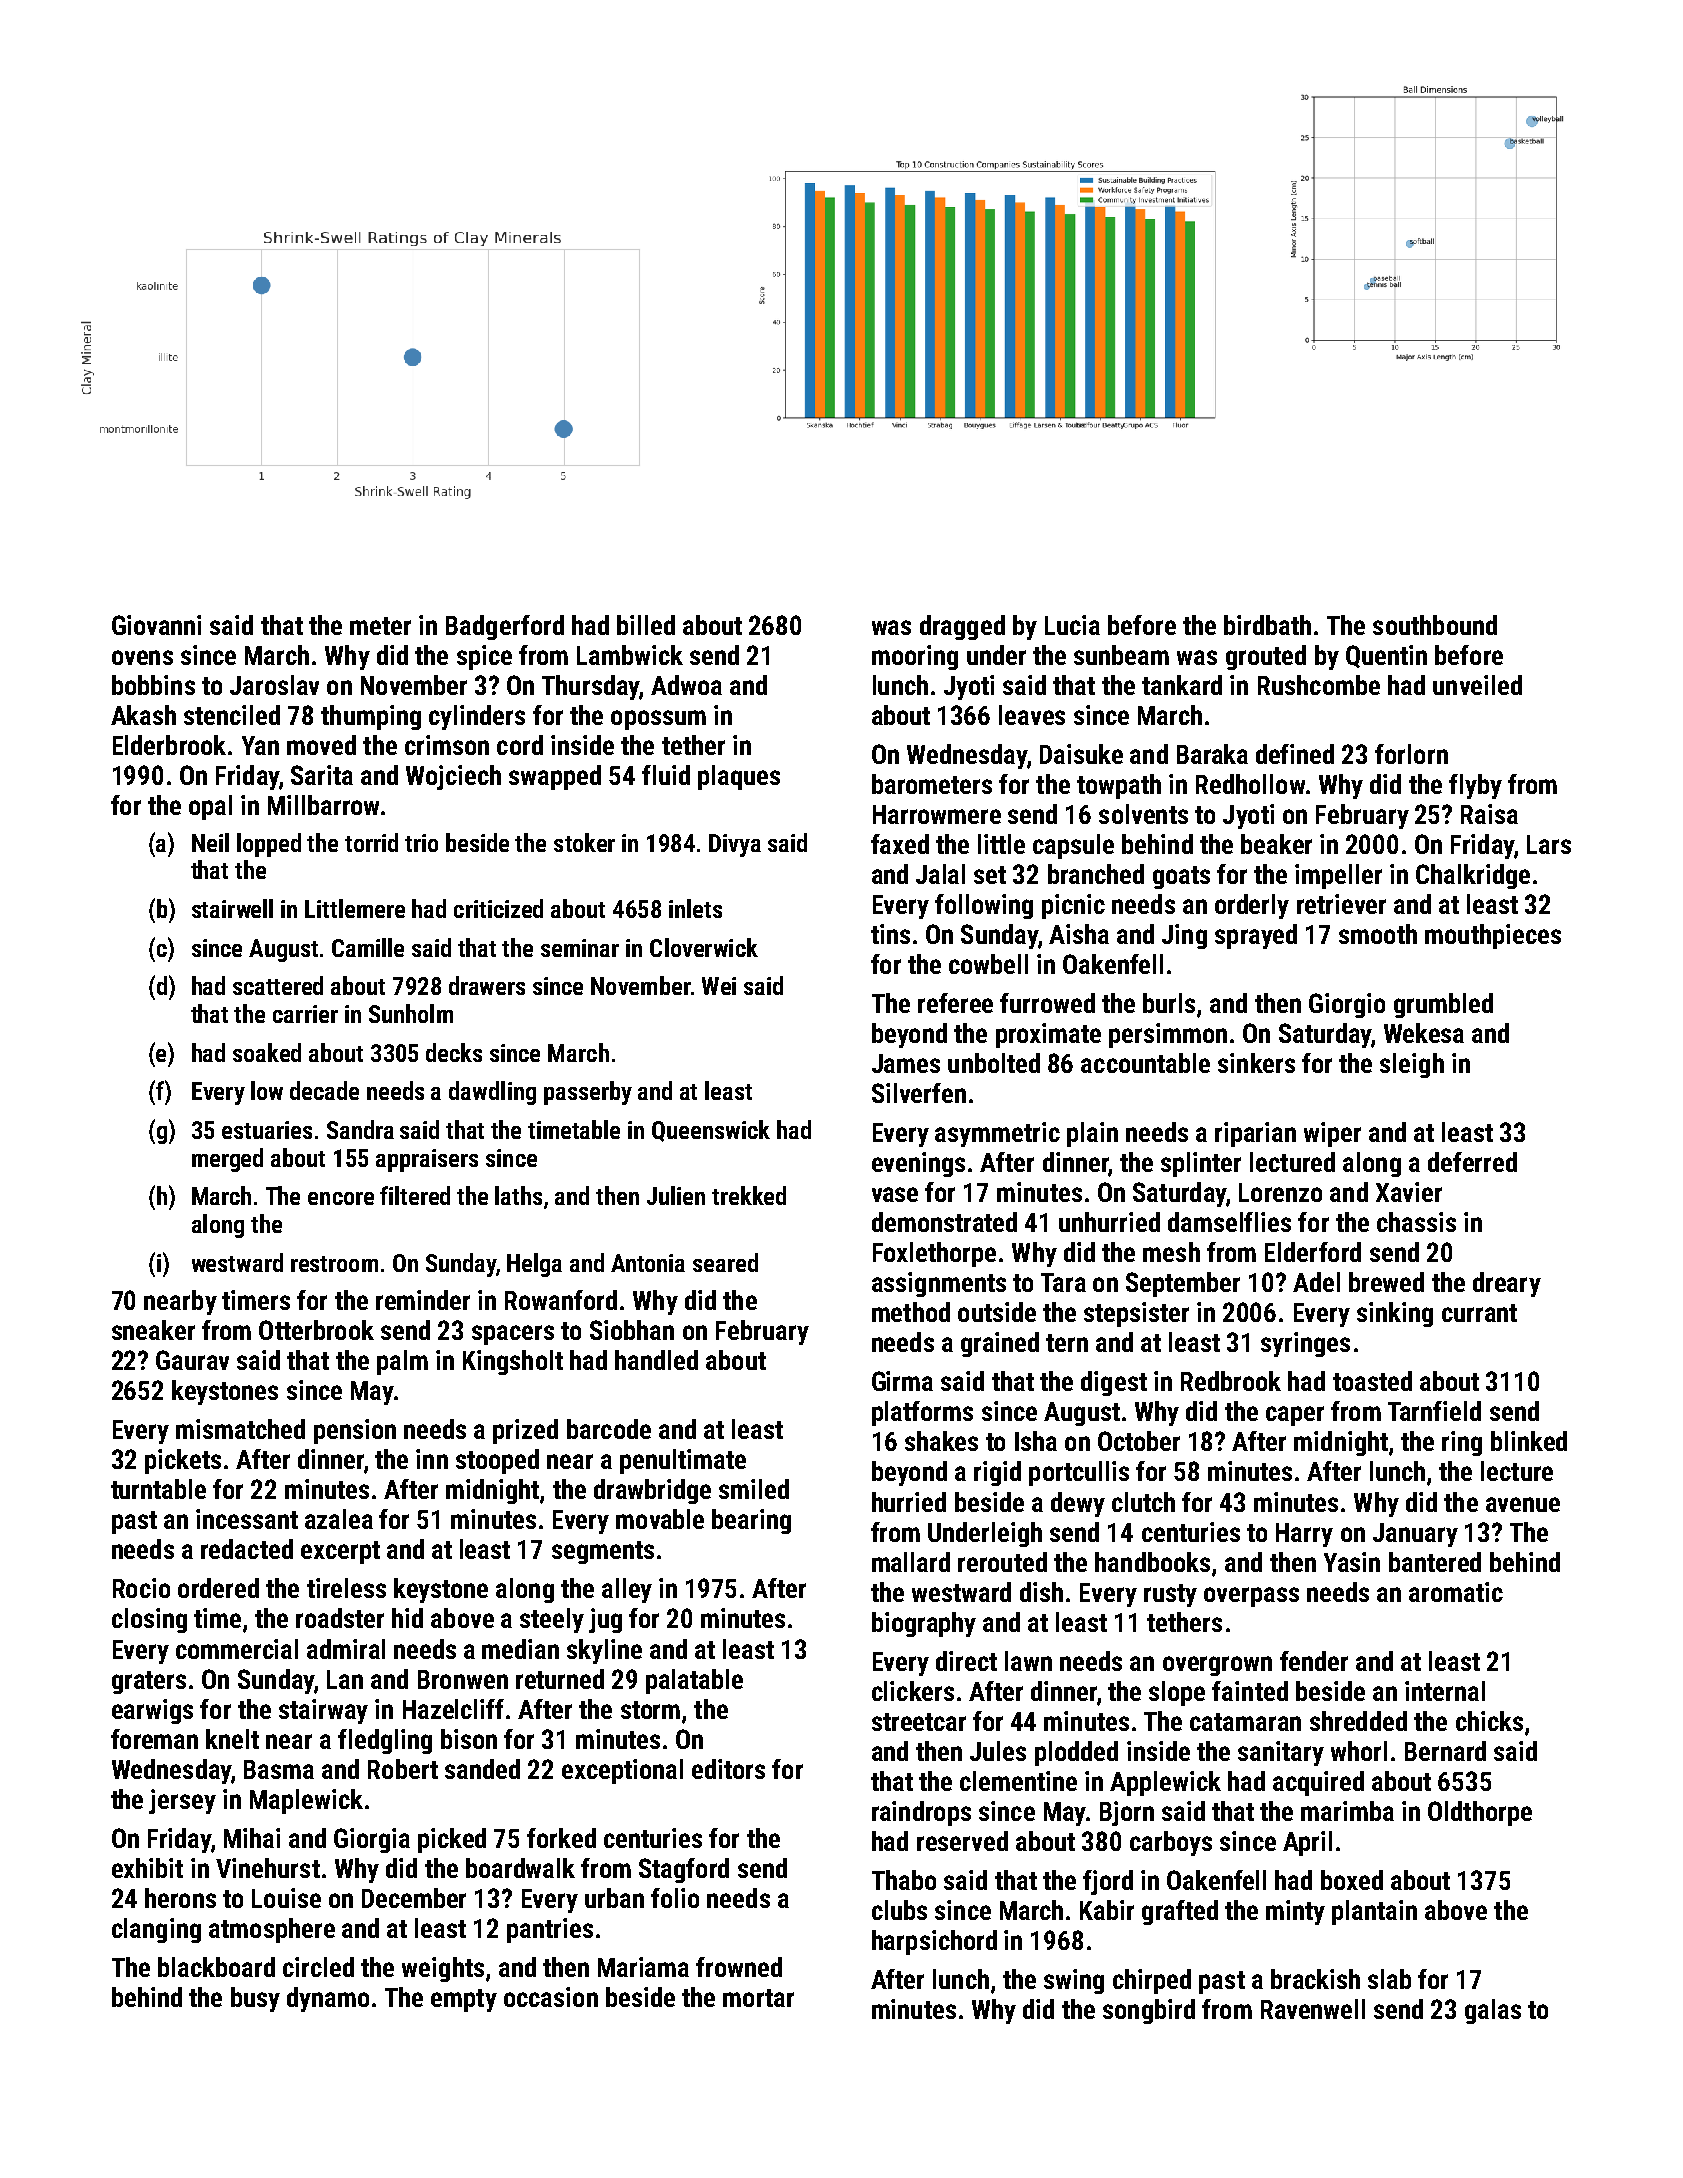  Describe the element at coordinates (402, 1362) in the image. I see `palm` at that location.
